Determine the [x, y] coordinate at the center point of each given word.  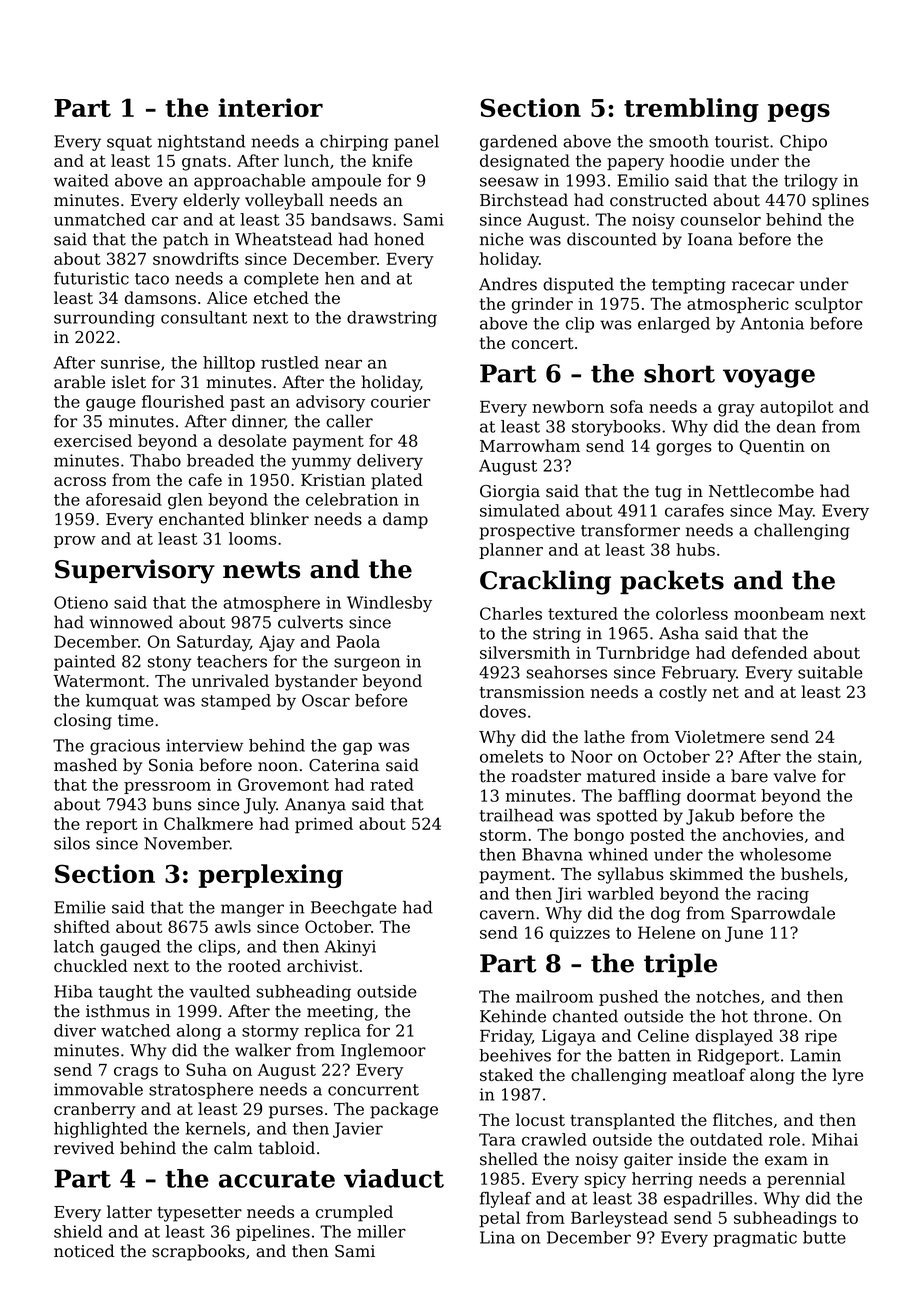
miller [381, 1231]
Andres [508, 284]
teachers [232, 661]
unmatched [99, 219]
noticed [84, 1251]
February [699, 674]
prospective [527, 532]
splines [840, 201]
